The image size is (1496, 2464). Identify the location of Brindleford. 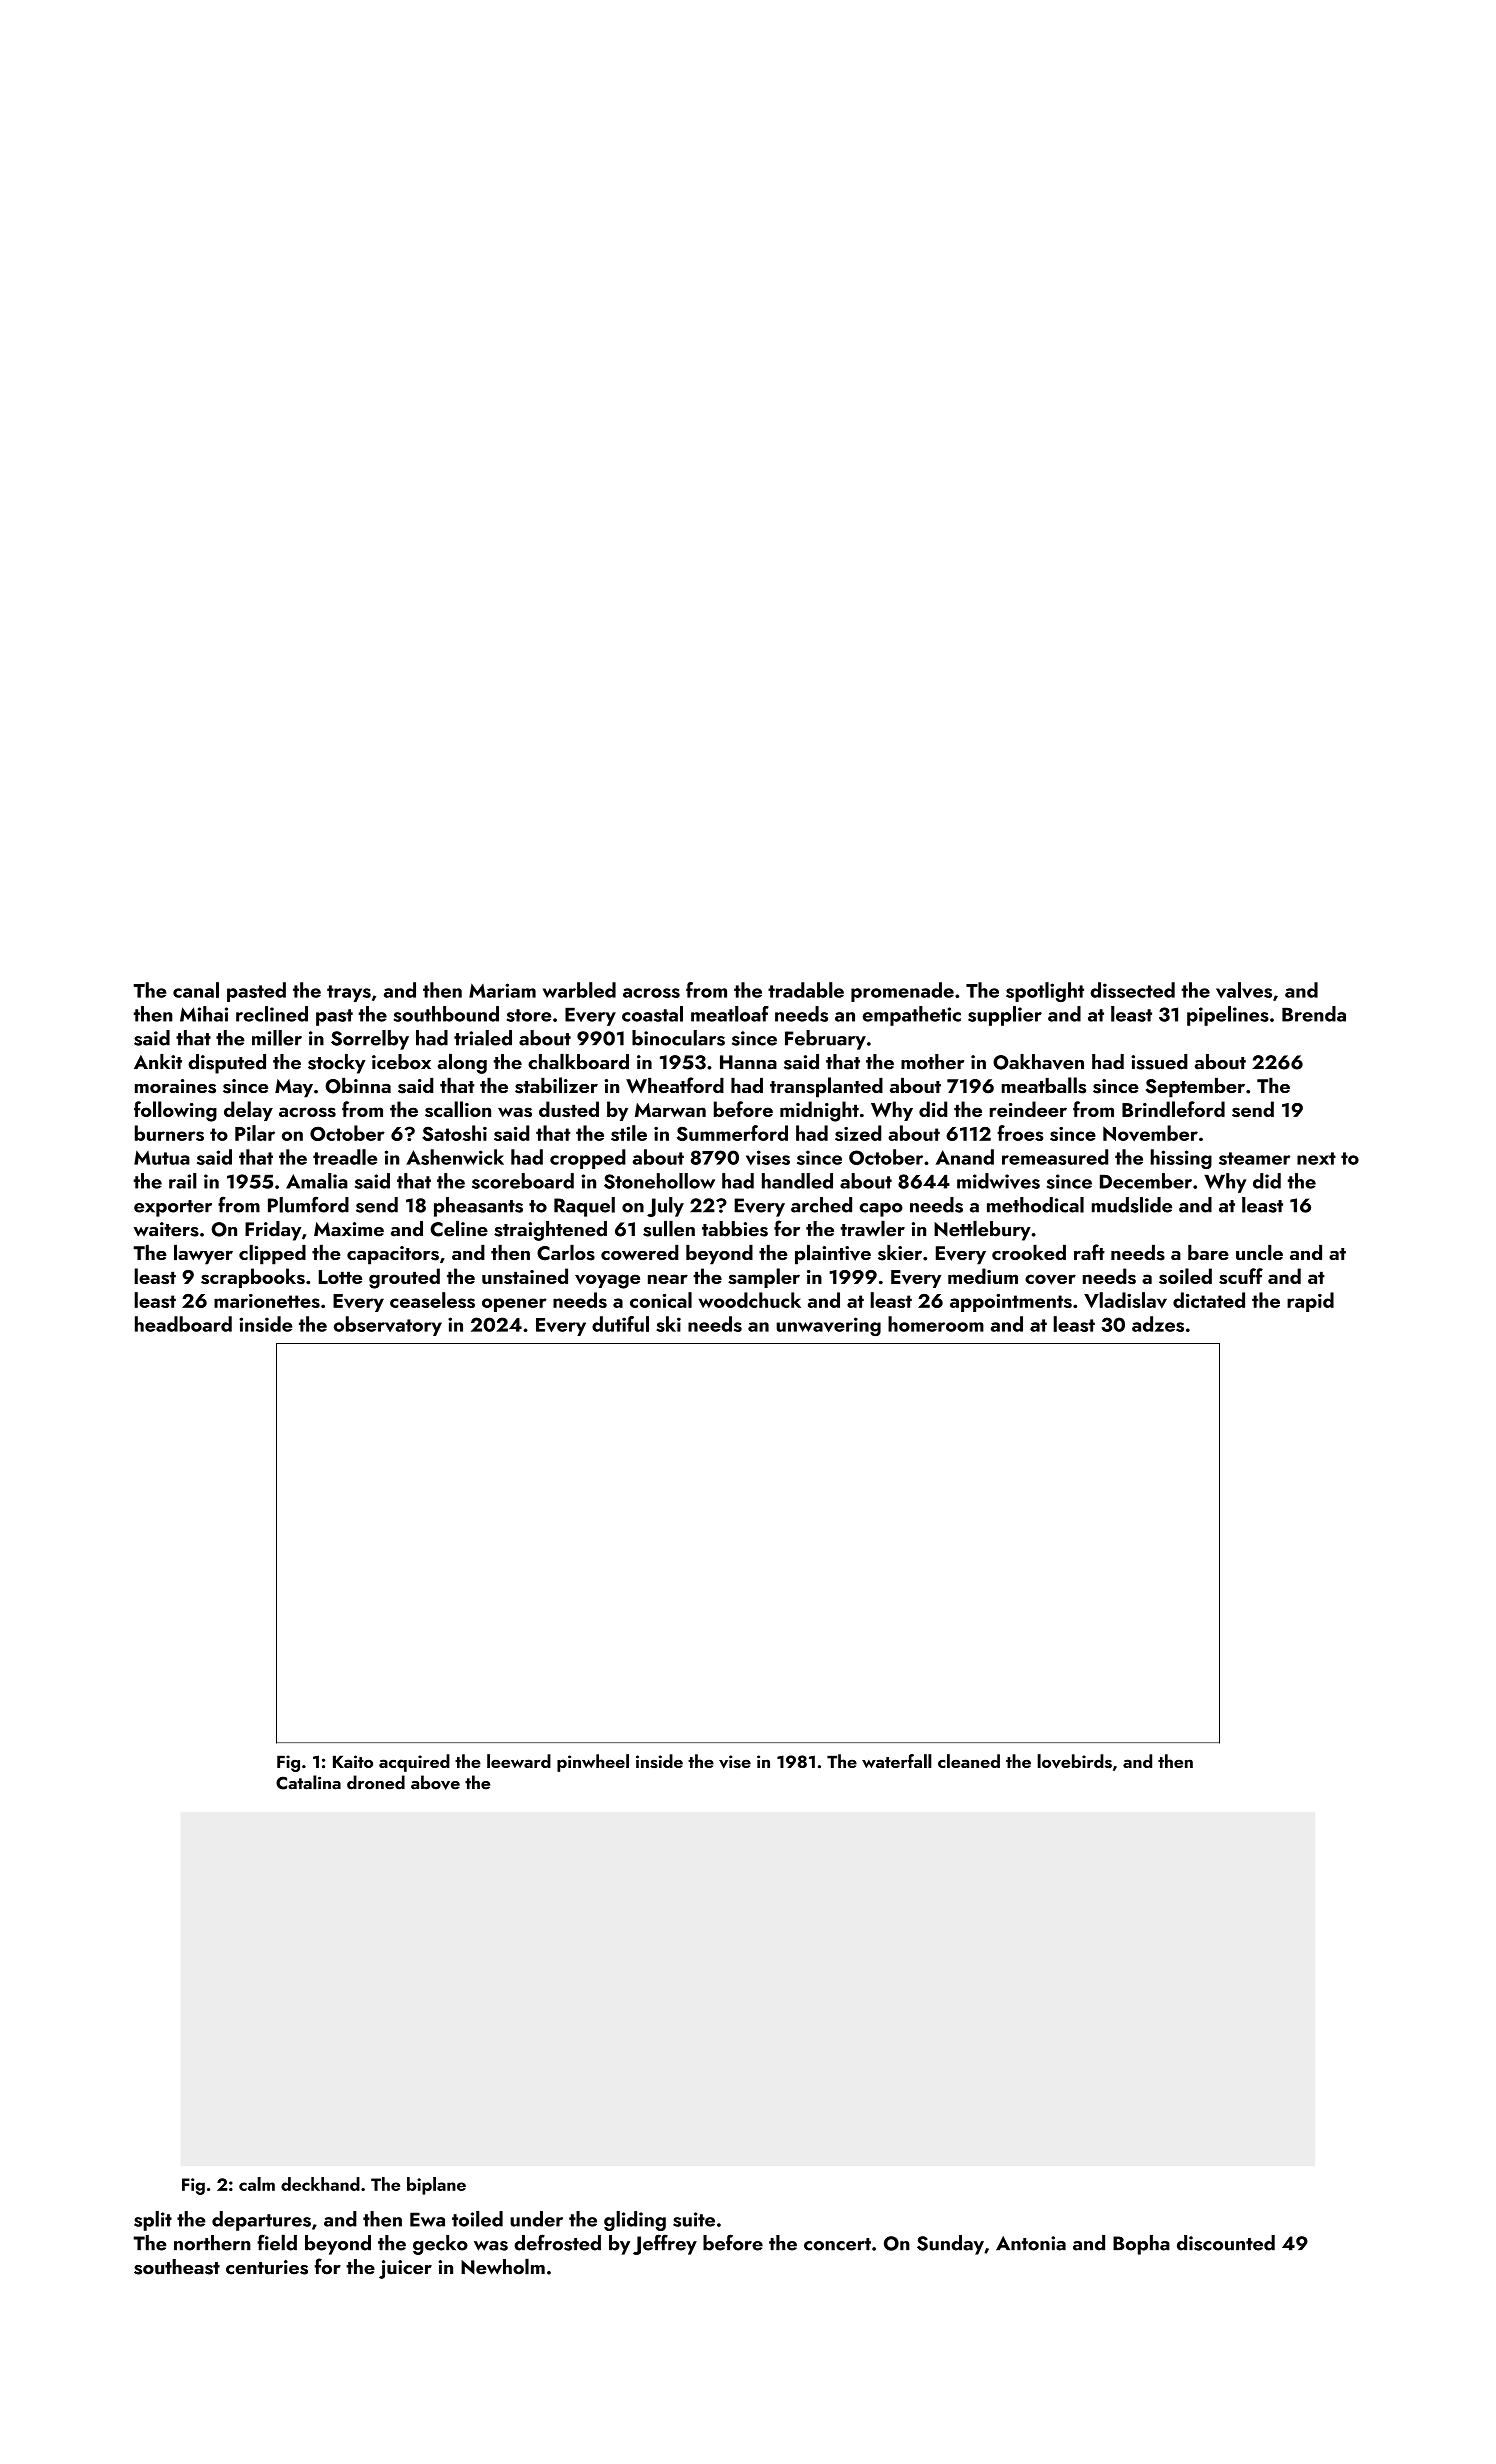
(1173, 1109).
